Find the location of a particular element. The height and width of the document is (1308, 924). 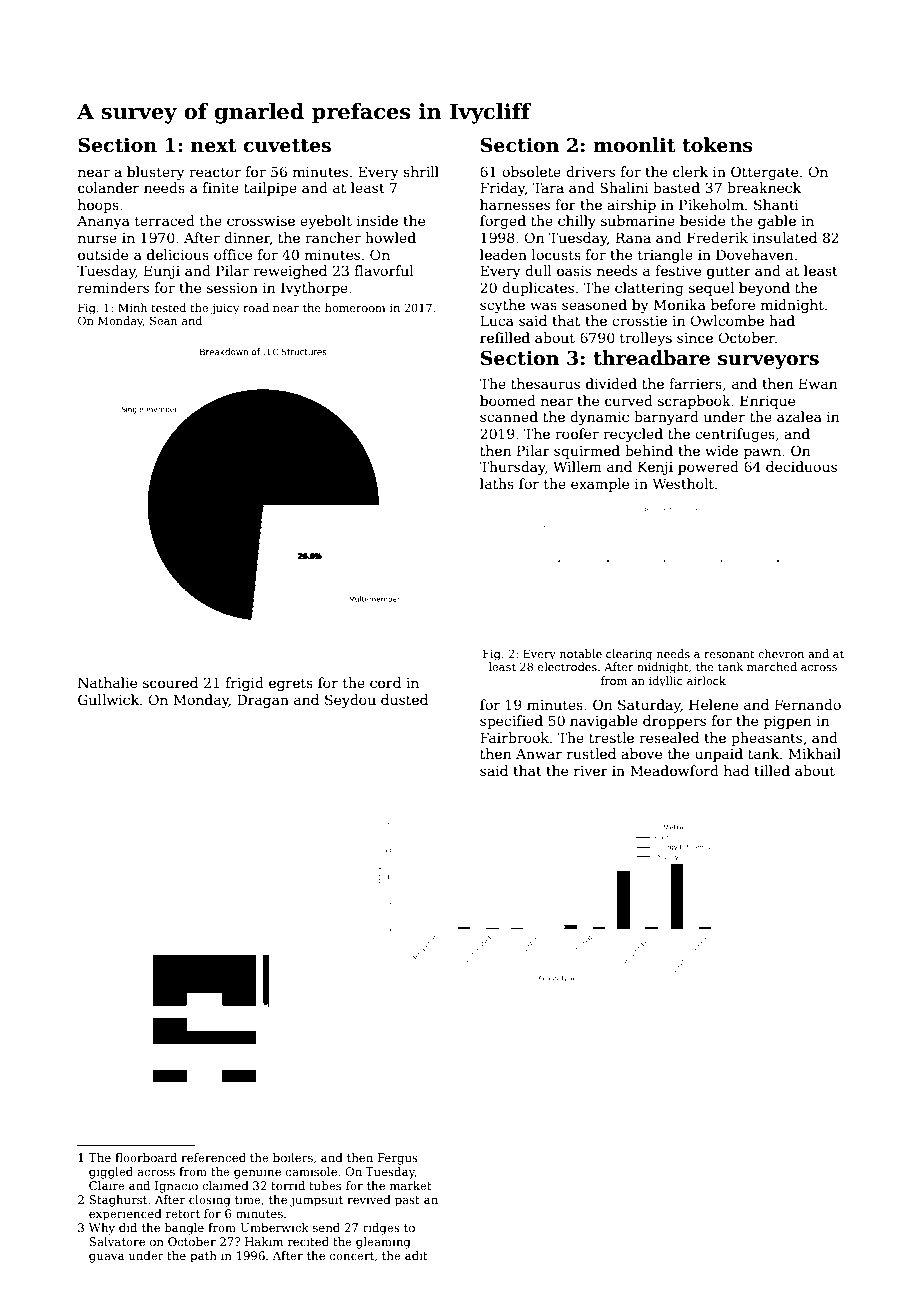

rustled is located at coordinates (591, 753).
